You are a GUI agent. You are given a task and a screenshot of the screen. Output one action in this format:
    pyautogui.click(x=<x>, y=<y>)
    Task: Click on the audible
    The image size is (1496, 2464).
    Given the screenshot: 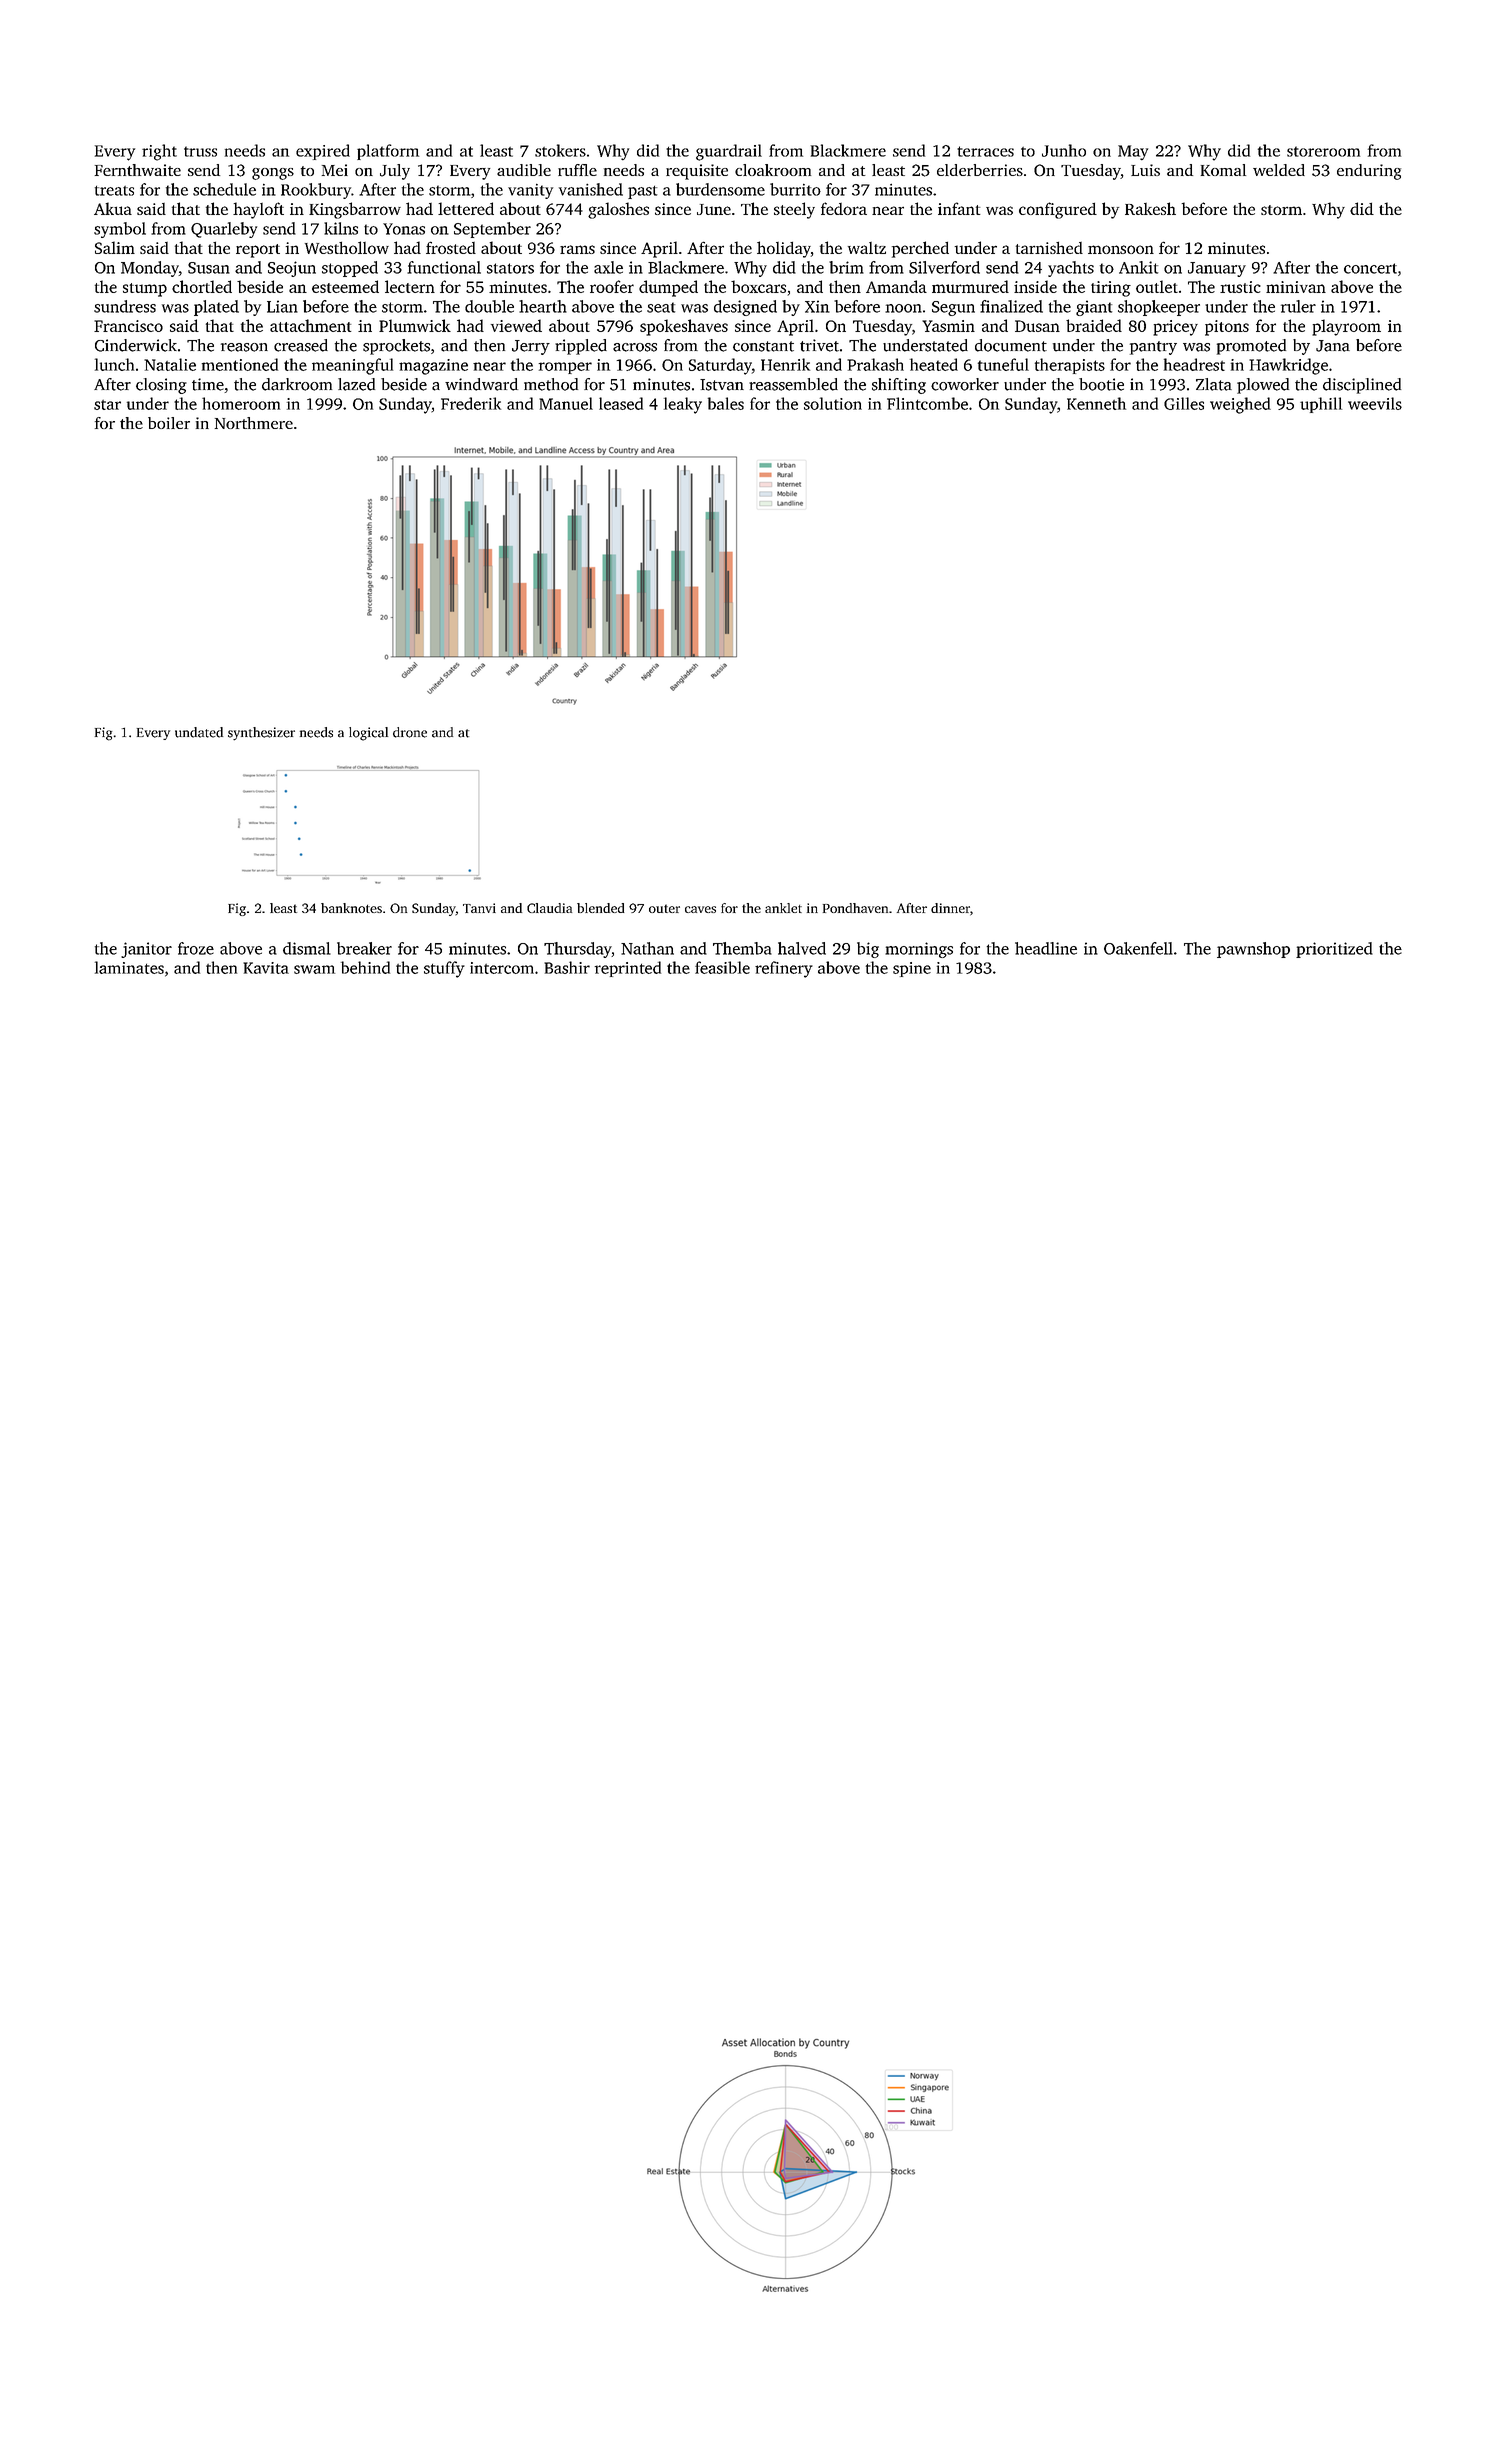 What is the action you would take?
    pyautogui.click(x=524, y=170)
